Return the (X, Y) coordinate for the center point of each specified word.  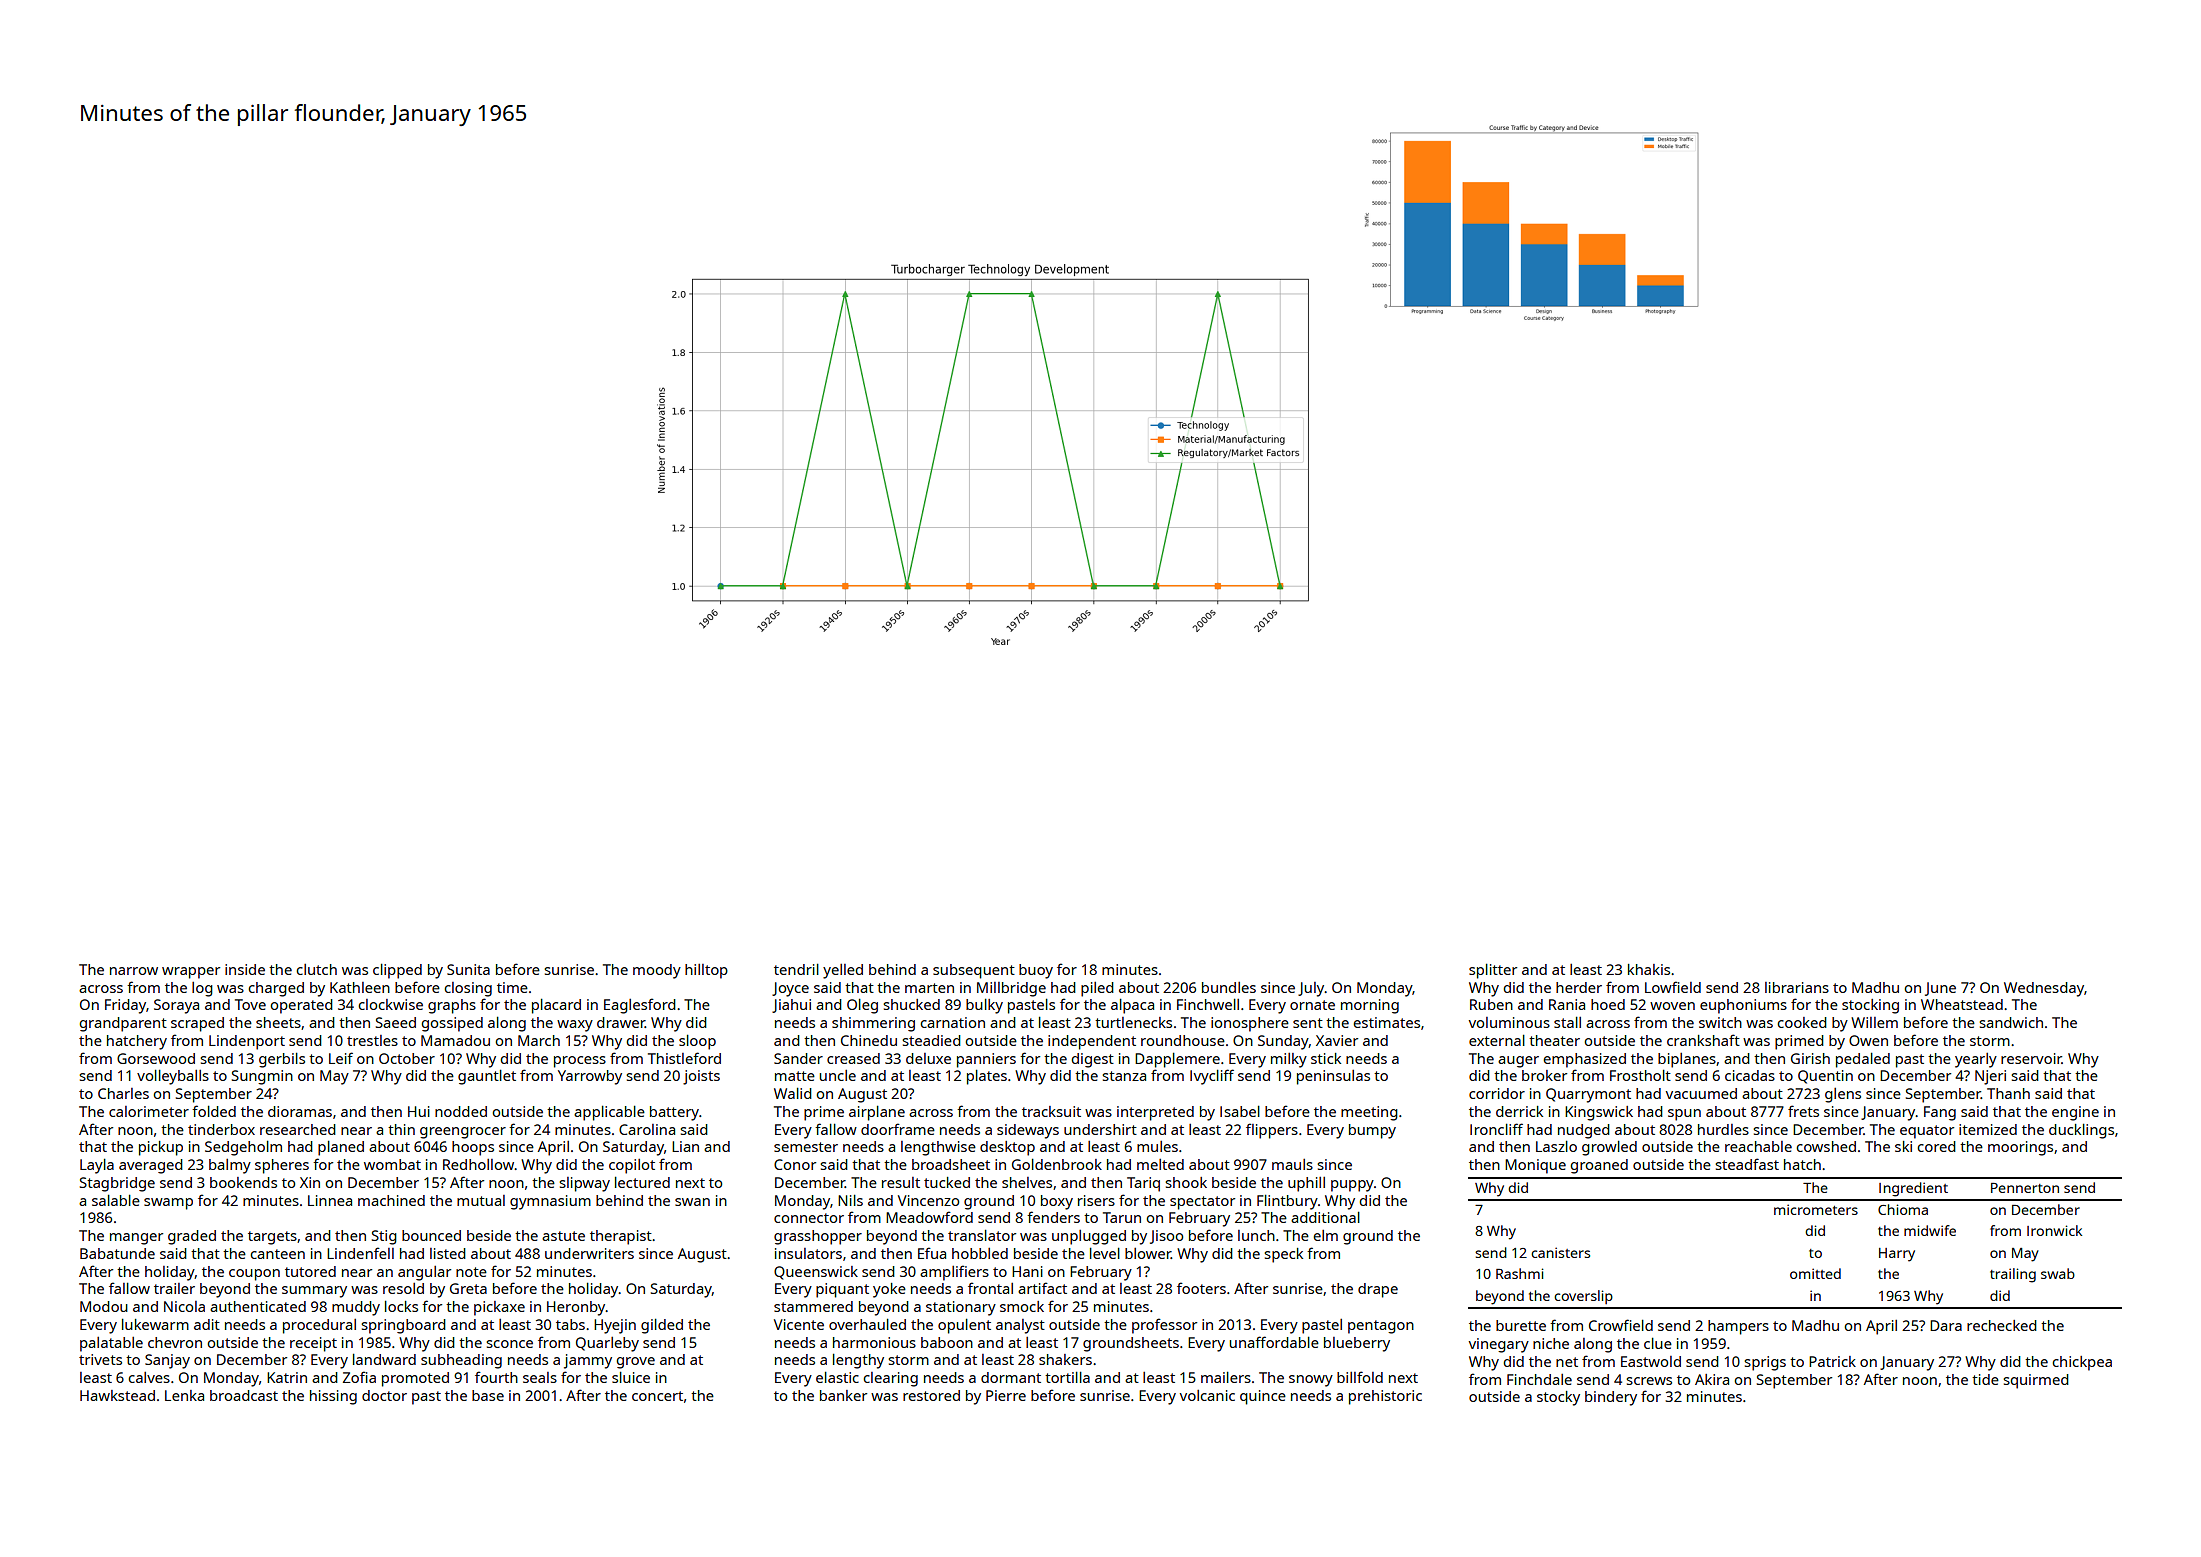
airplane (877, 1113)
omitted (1815, 1273)
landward (384, 1359)
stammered (813, 1306)
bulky (984, 1006)
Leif (341, 1058)
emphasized (1584, 1060)
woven (1672, 1006)
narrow (134, 971)
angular (424, 1273)
